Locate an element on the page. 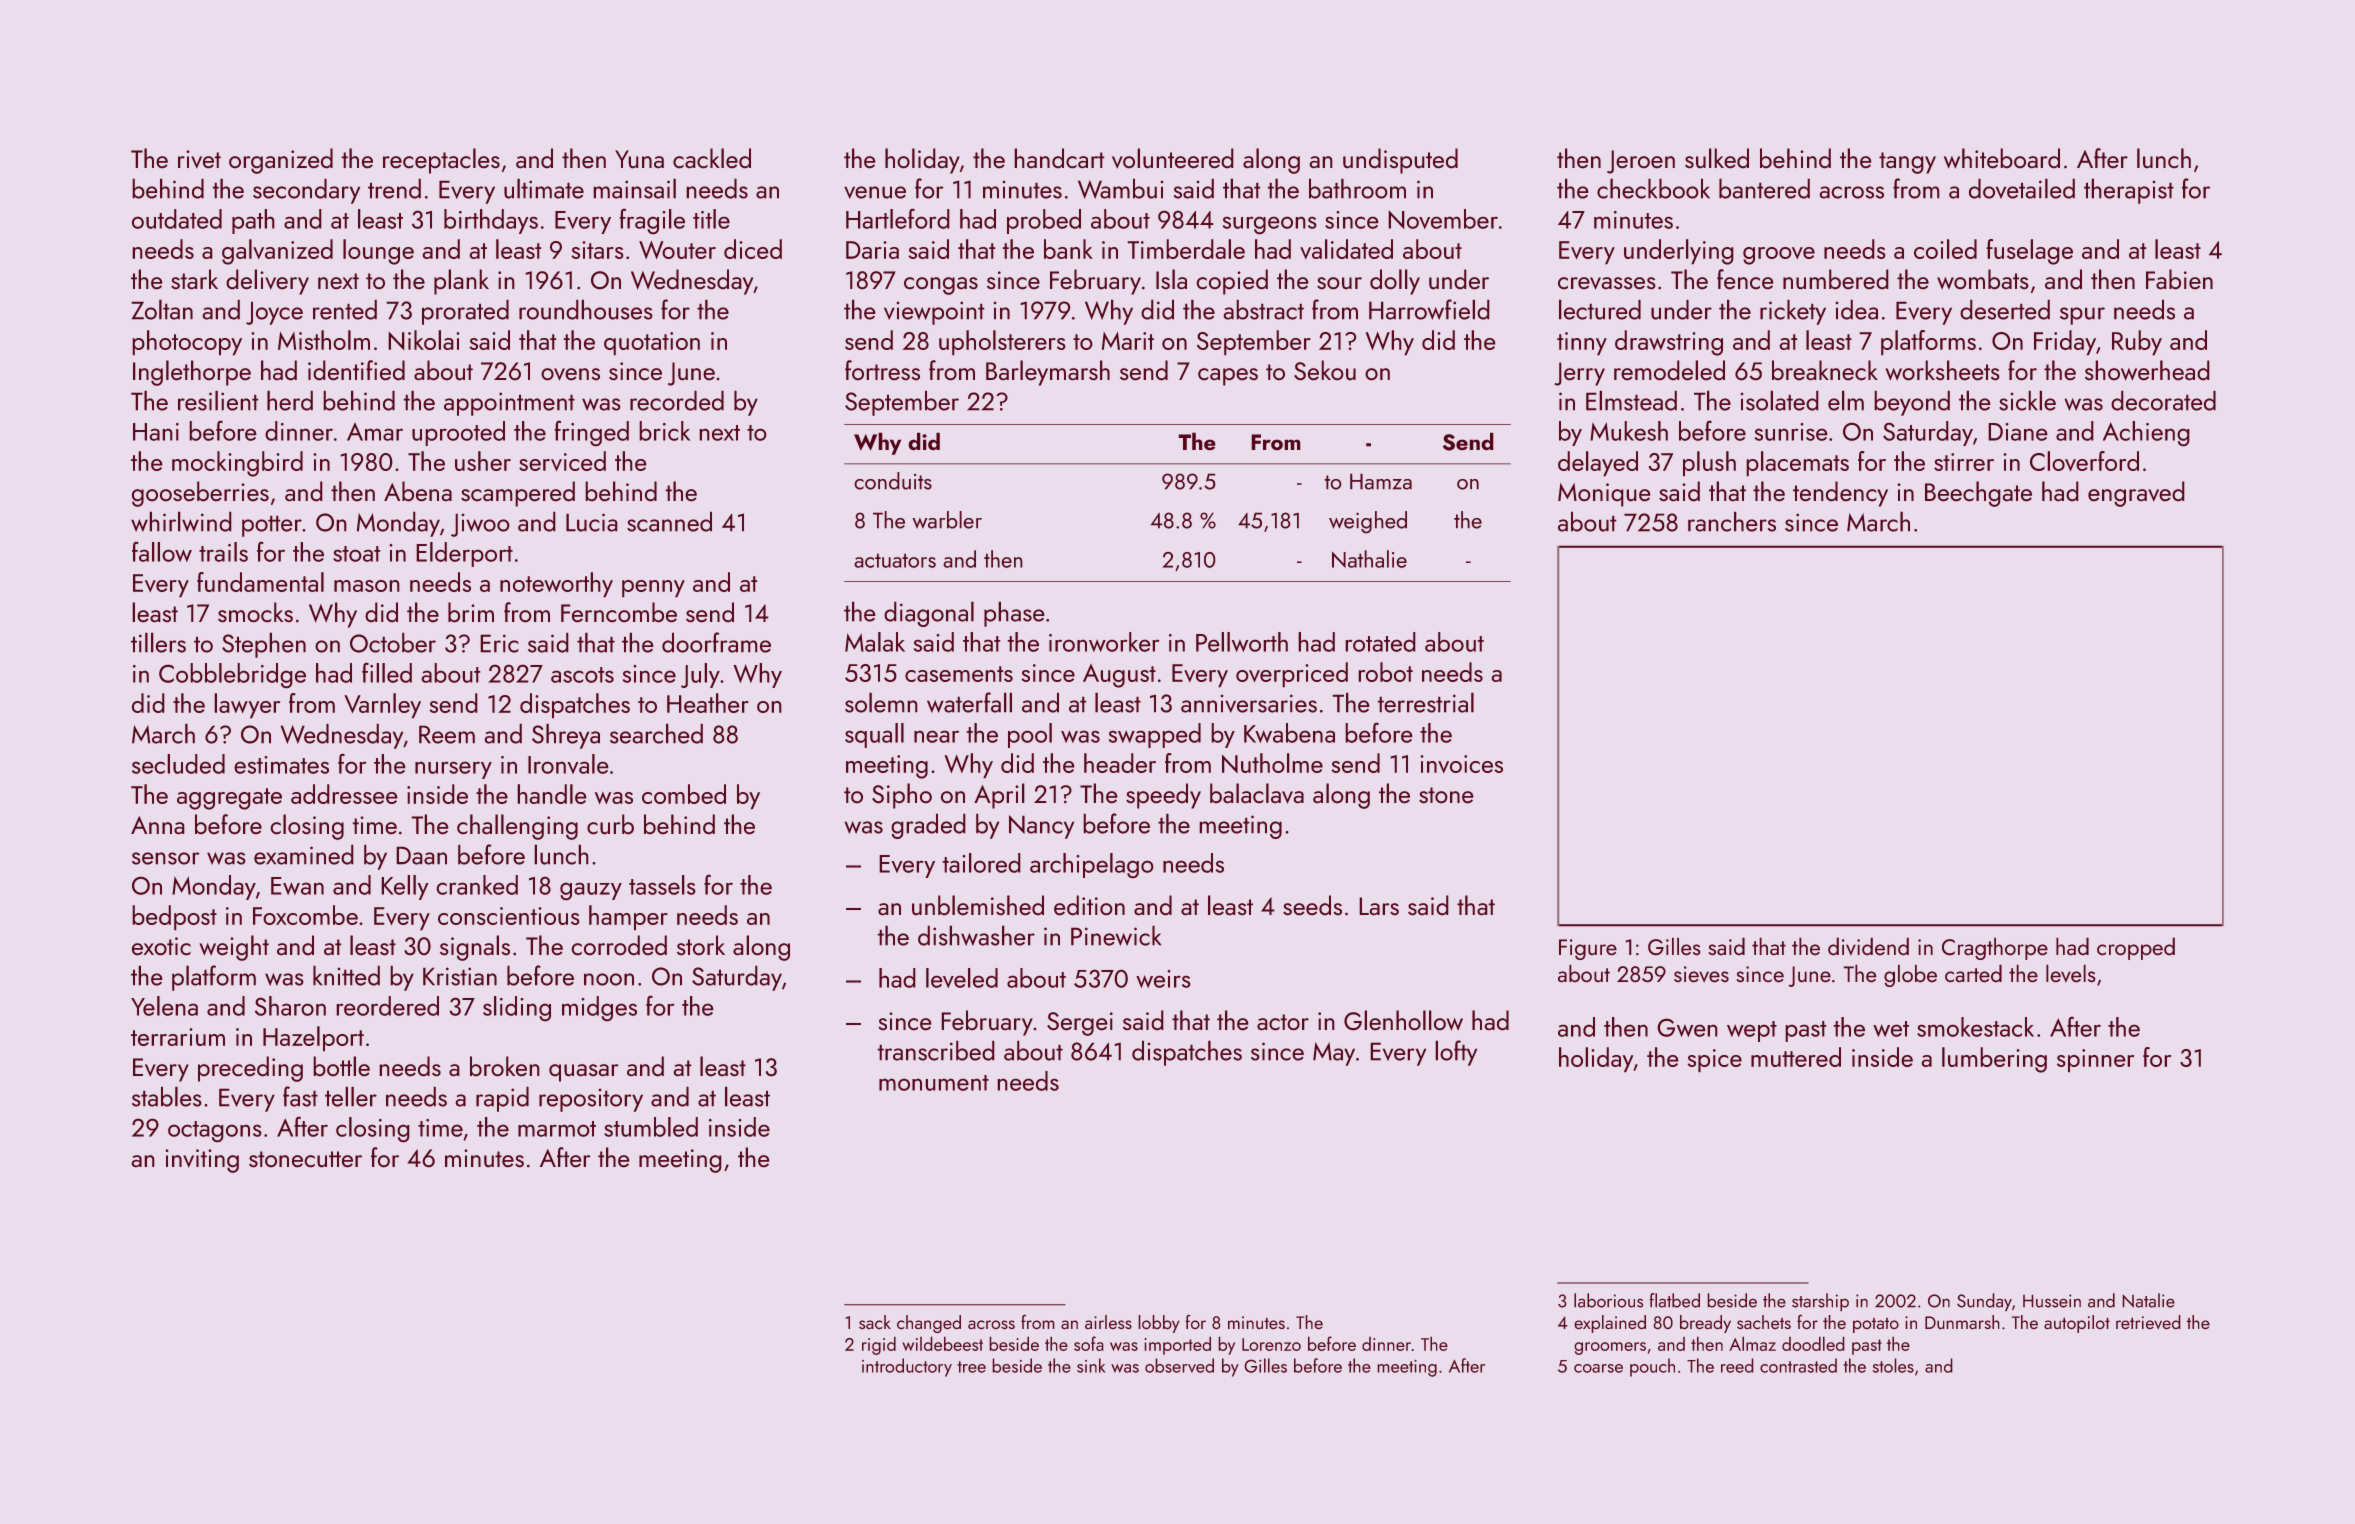 The image size is (2355, 1524). Monique is located at coordinates (1604, 495).
